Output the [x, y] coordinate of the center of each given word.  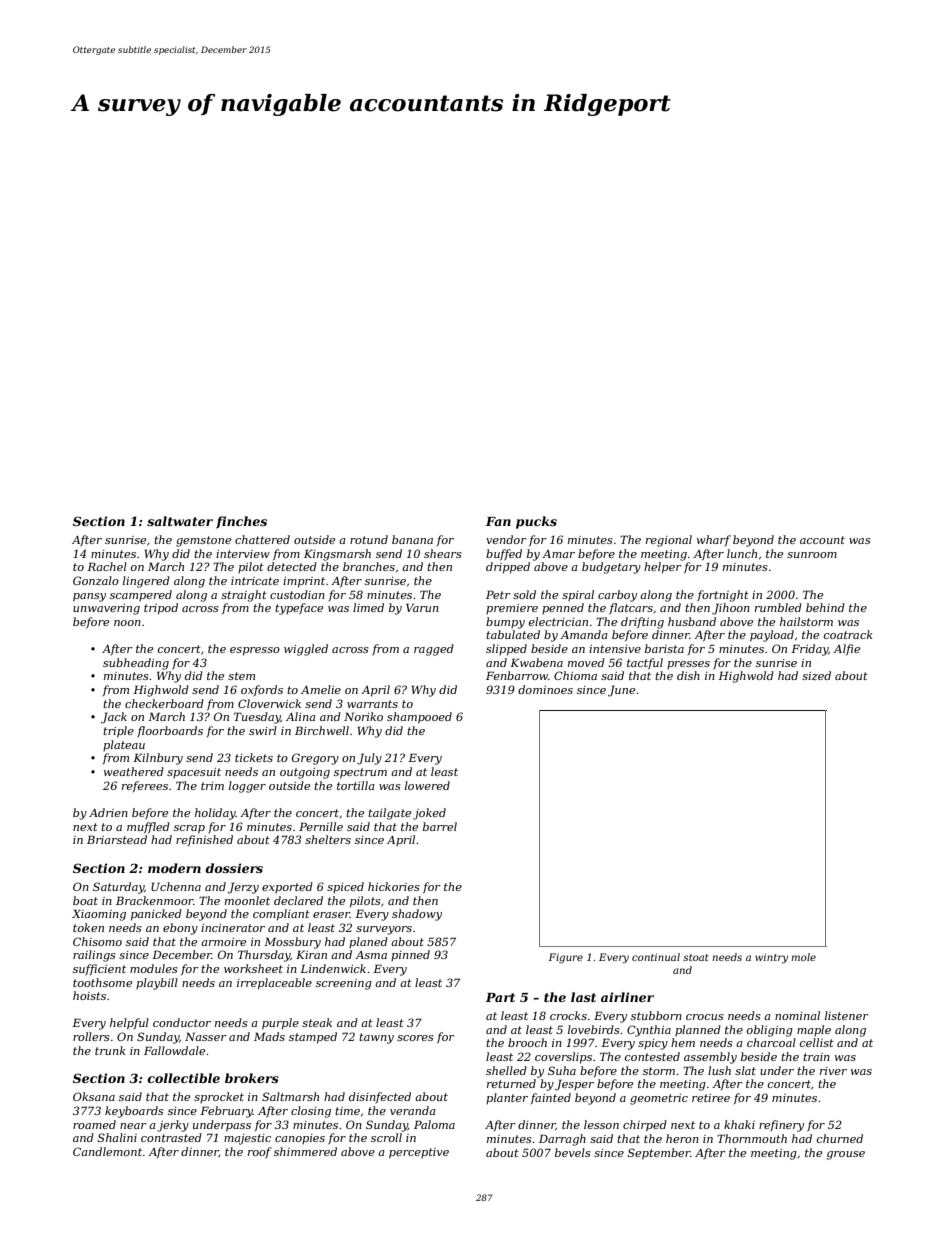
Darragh [562, 1140]
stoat [695, 957]
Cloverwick [269, 703]
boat [85, 900]
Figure [565, 958]
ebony [180, 929]
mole [803, 957]
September [659, 1154]
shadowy [417, 915]
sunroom [812, 555]
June [621, 691]
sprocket [219, 1097]
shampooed [419, 718]
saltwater [180, 521]
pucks [536, 522]
